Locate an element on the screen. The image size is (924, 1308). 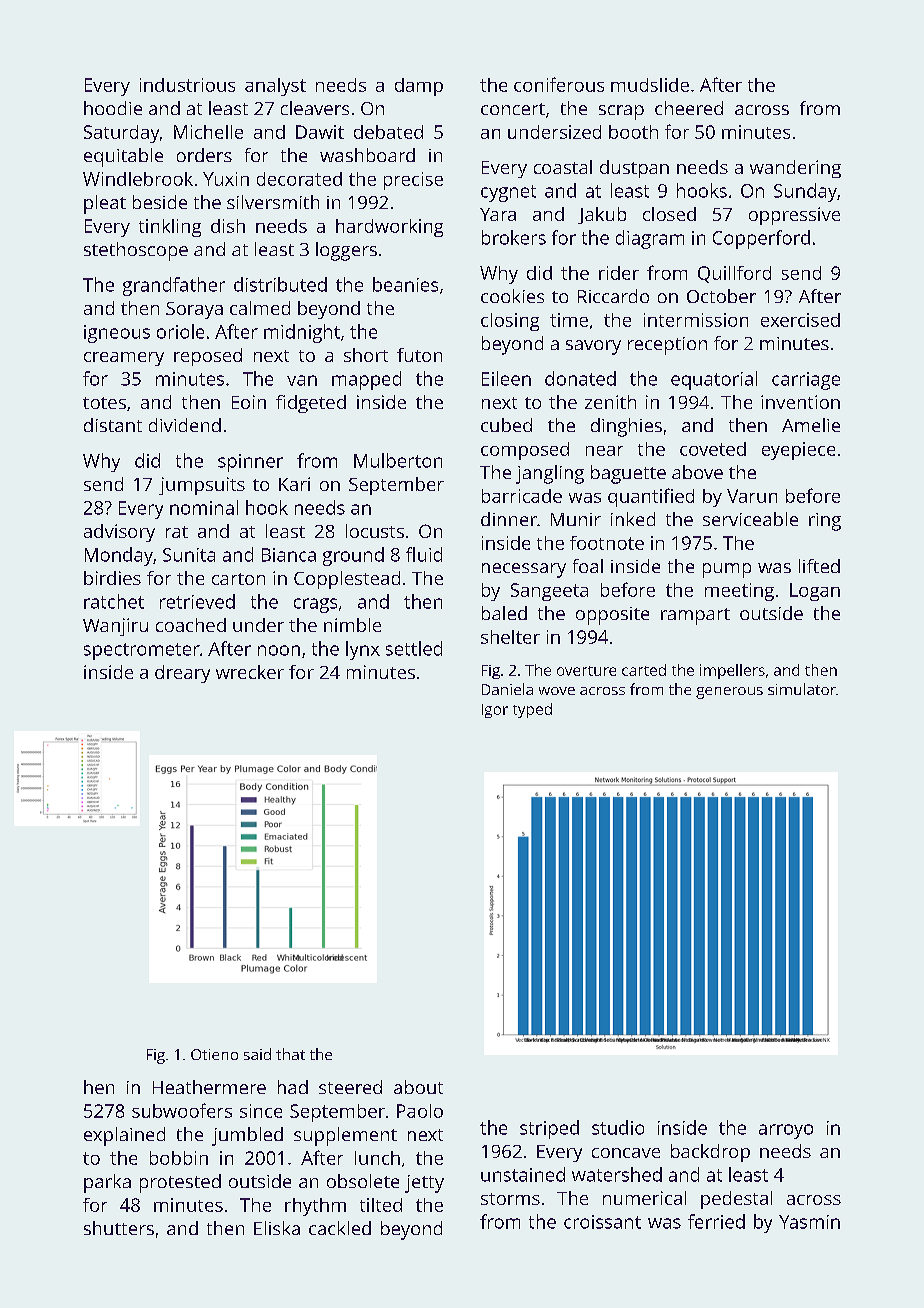
generous is located at coordinates (729, 693).
